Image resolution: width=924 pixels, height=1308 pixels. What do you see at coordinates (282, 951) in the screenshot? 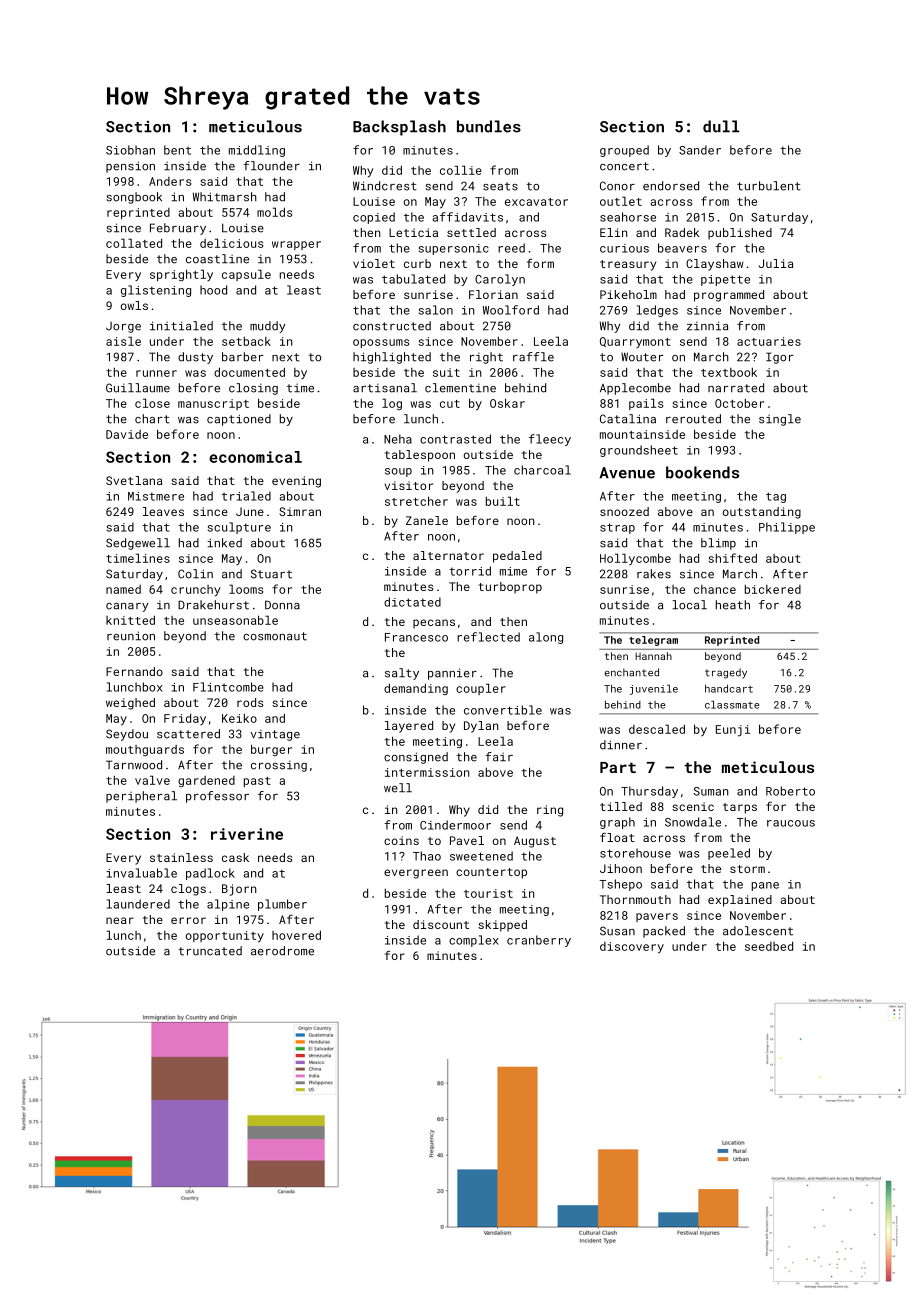
I see `aerodrome` at bounding box center [282, 951].
